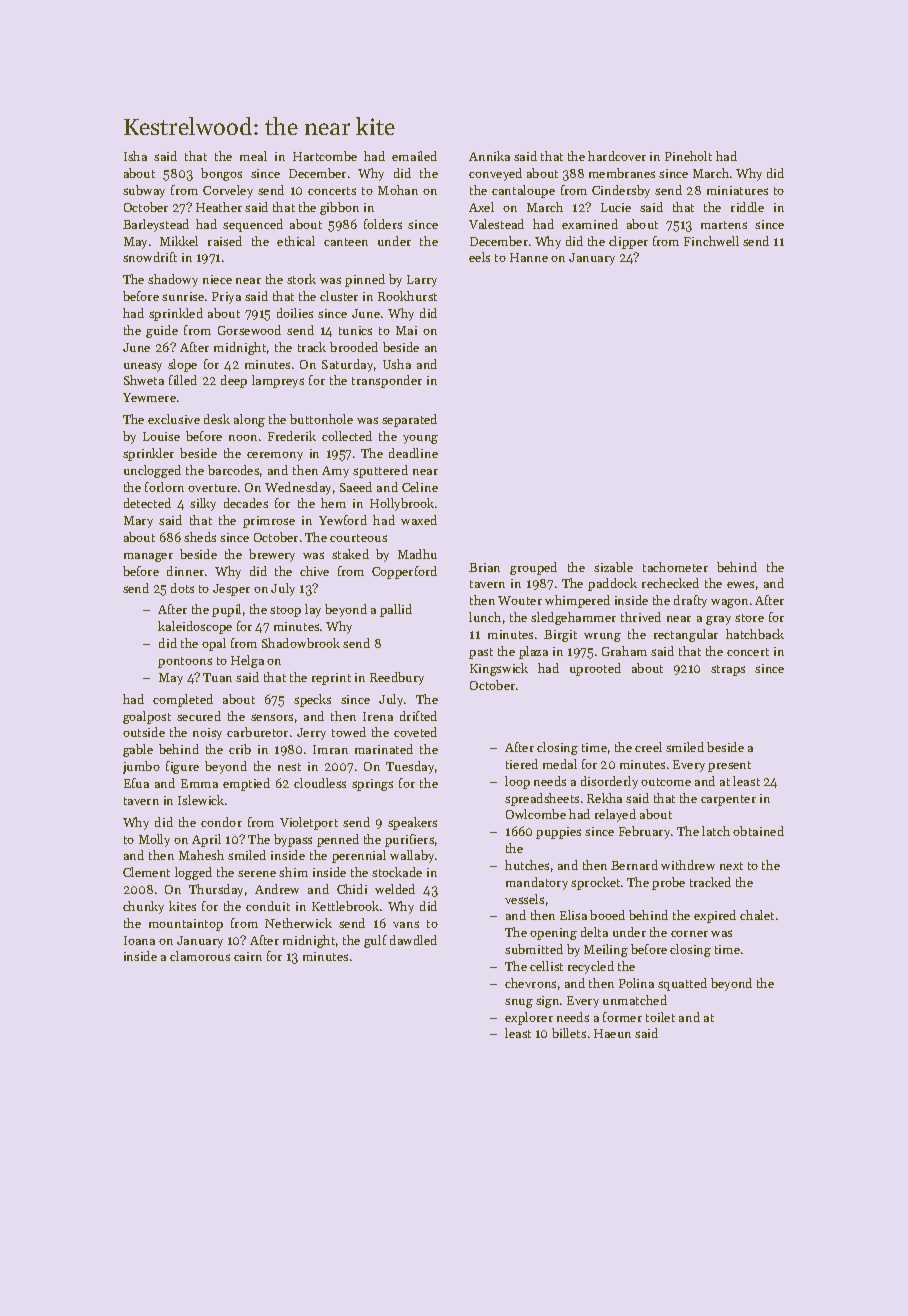 This screenshot has width=908, height=1316. Describe the element at coordinates (728, 670) in the screenshot. I see `straps` at that location.
